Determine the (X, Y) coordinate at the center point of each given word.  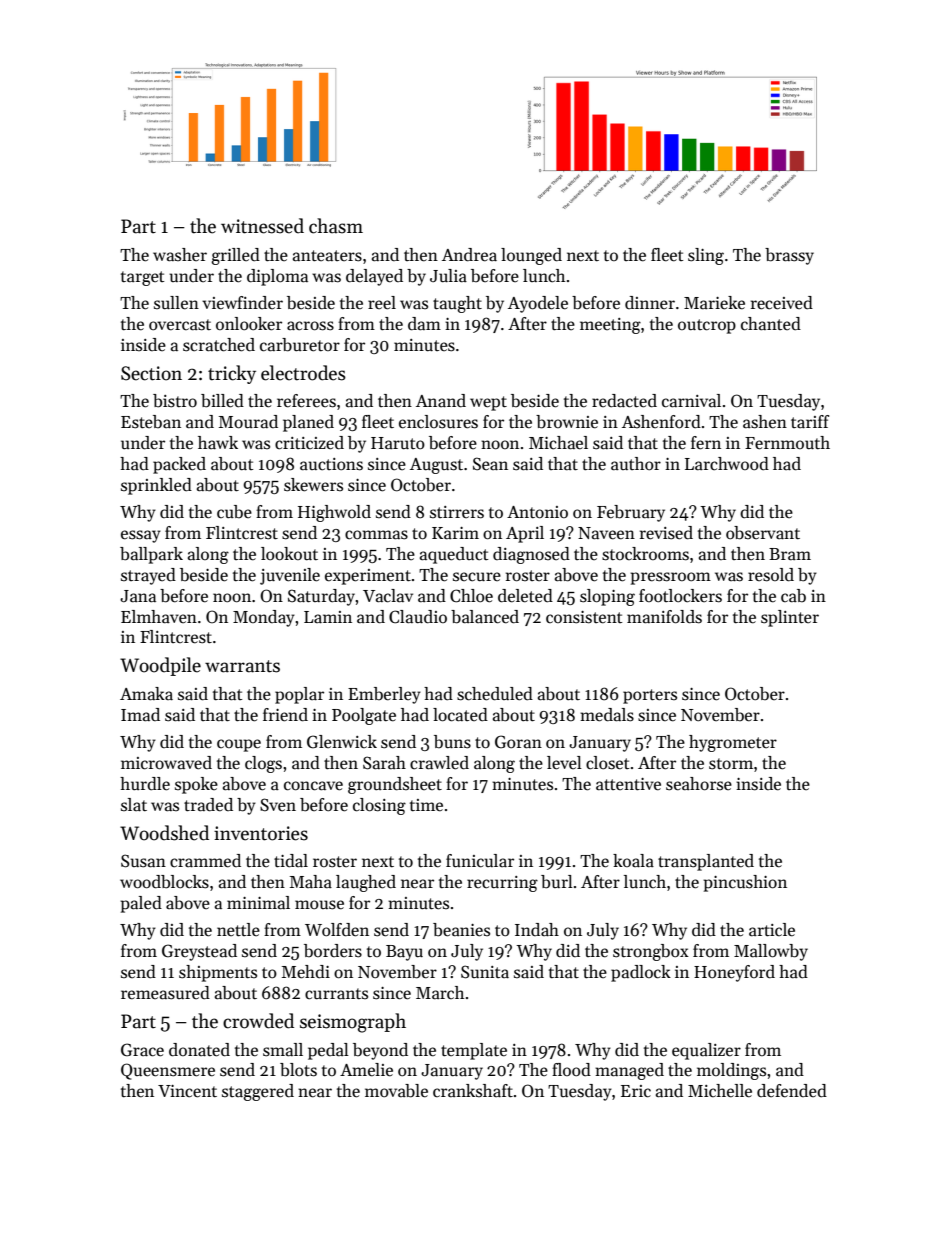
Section (151, 373)
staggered (258, 1092)
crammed (205, 861)
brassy (789, 256)
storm (731, 764)
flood (571, 1070)
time (426, 805)
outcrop (707, 326)
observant (763, 533)
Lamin (328, 617)
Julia (448, 276)
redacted (624, 401)
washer (180, 255)
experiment (368, 577)
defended (792, 1091)
